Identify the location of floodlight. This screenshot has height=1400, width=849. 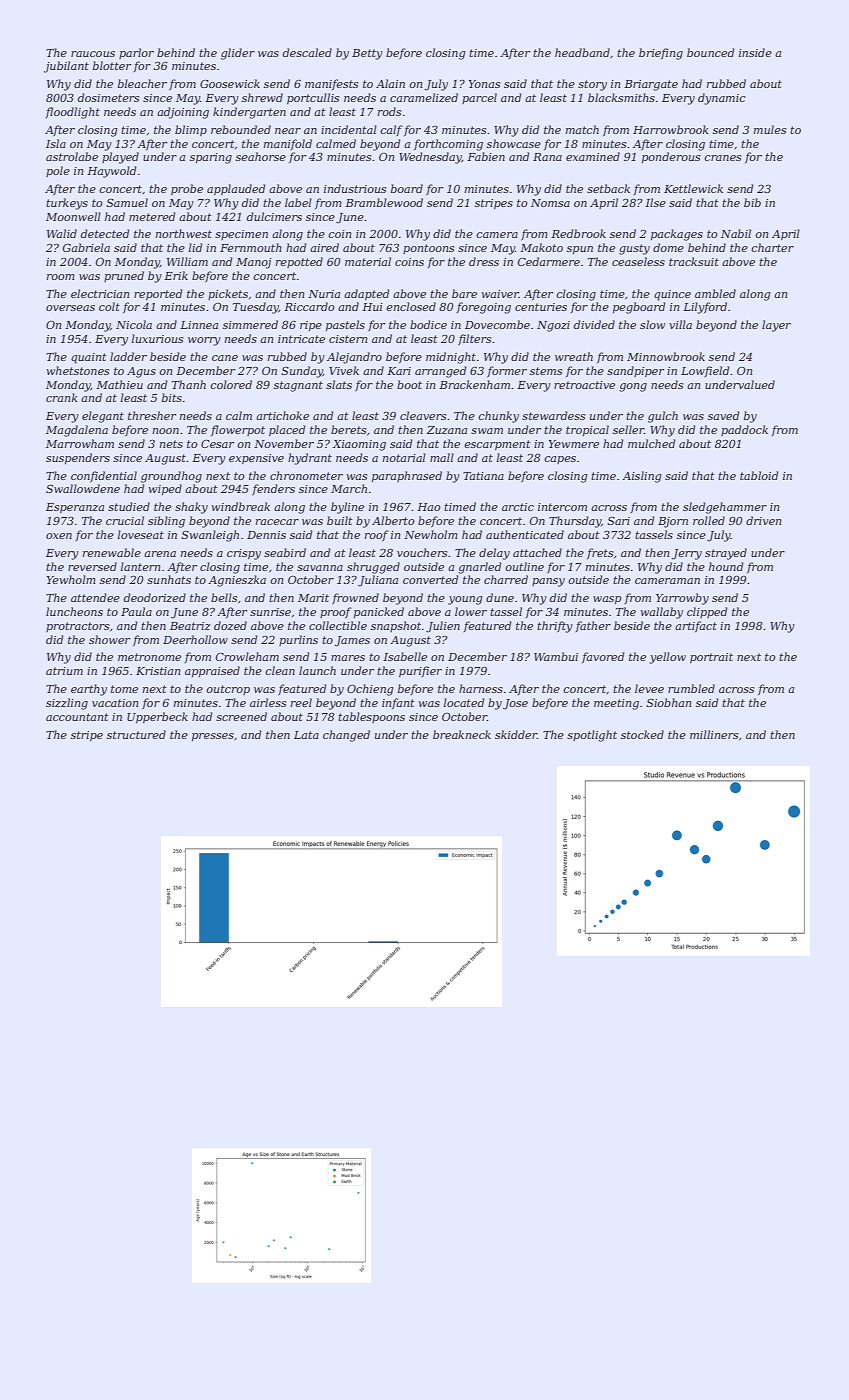
(73, 113).
